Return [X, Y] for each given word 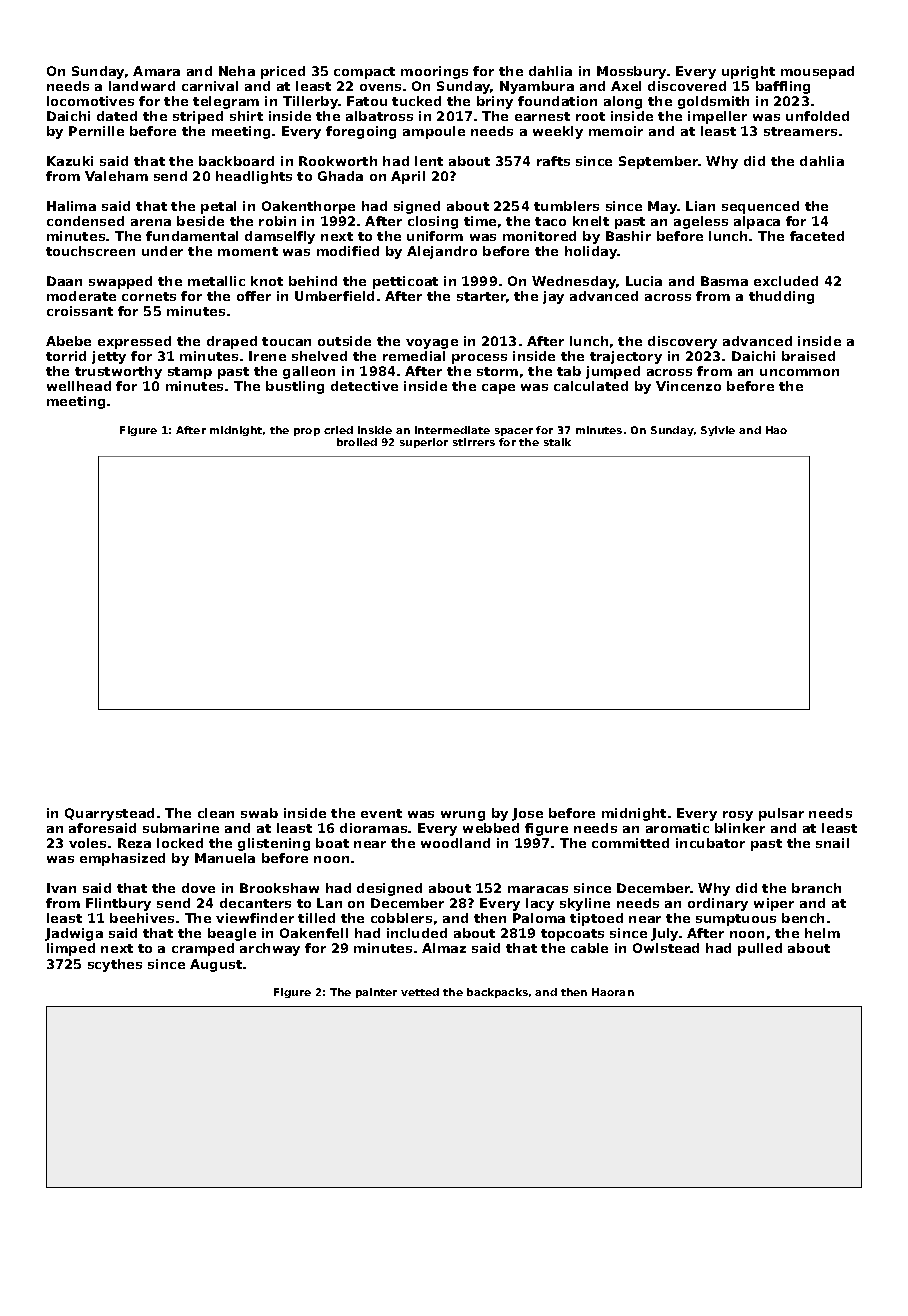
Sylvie [718, 431]
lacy [540, 904]
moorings [434, 72]
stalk [557, 442]
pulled [760, 949]
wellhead [79, 386]
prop [307, 432]
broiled [357, 442]
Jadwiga [74, 934]
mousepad [817, 72]
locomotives [90, 101]
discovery [682, 342]
